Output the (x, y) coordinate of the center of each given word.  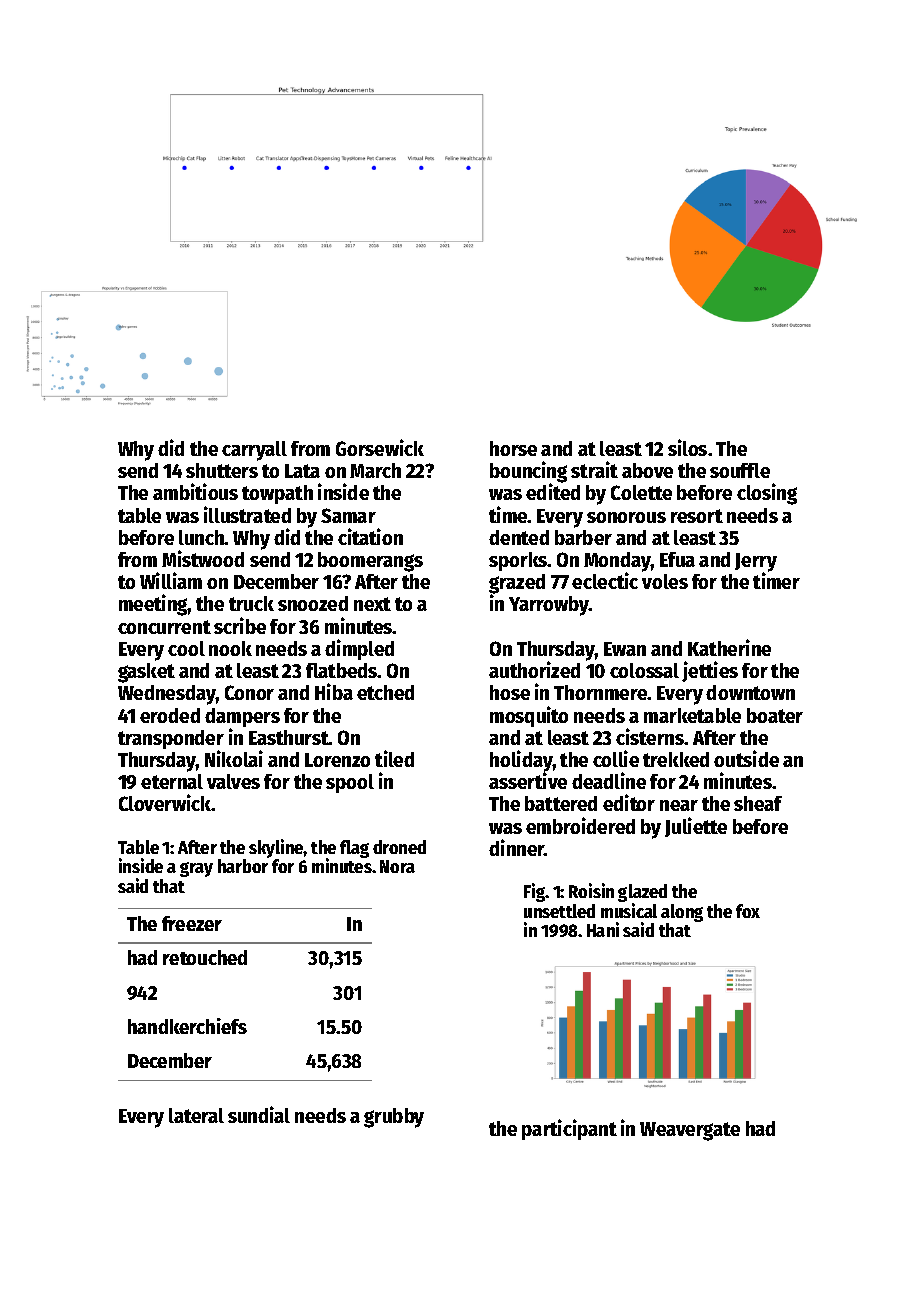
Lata (302, 471)
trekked (676, 759)
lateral (196, 1115)
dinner (517, 847)
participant (569, 1129)
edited (553, 492)
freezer (192, 923)
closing (767, 494)
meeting (153, 605)
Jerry (756, 563)
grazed (517, 584)
